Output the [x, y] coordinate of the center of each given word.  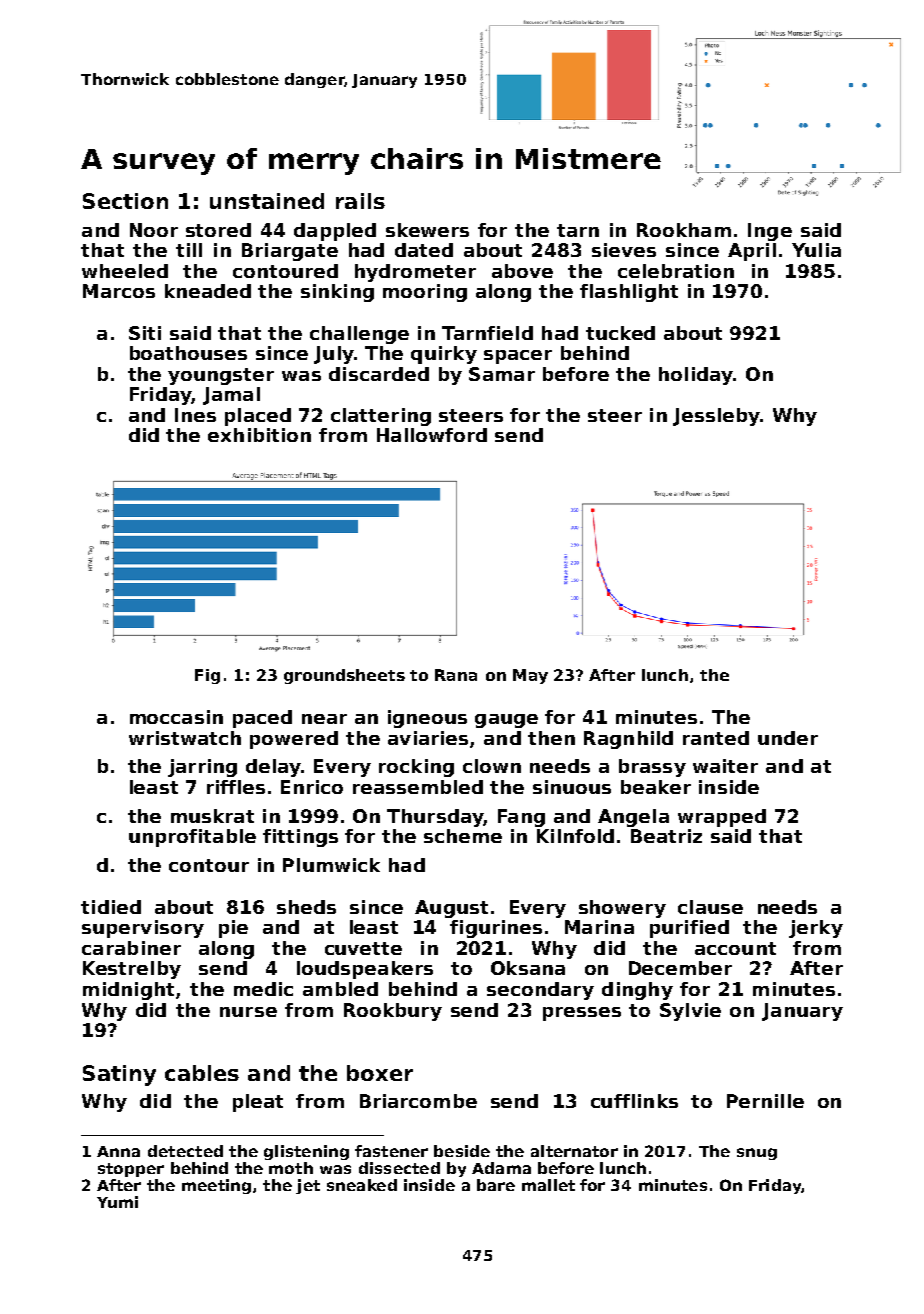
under [788, 738]
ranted [716, 738]
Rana [456, 675]
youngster [221, 376]
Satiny [119, 1075]
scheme [463, 836]
